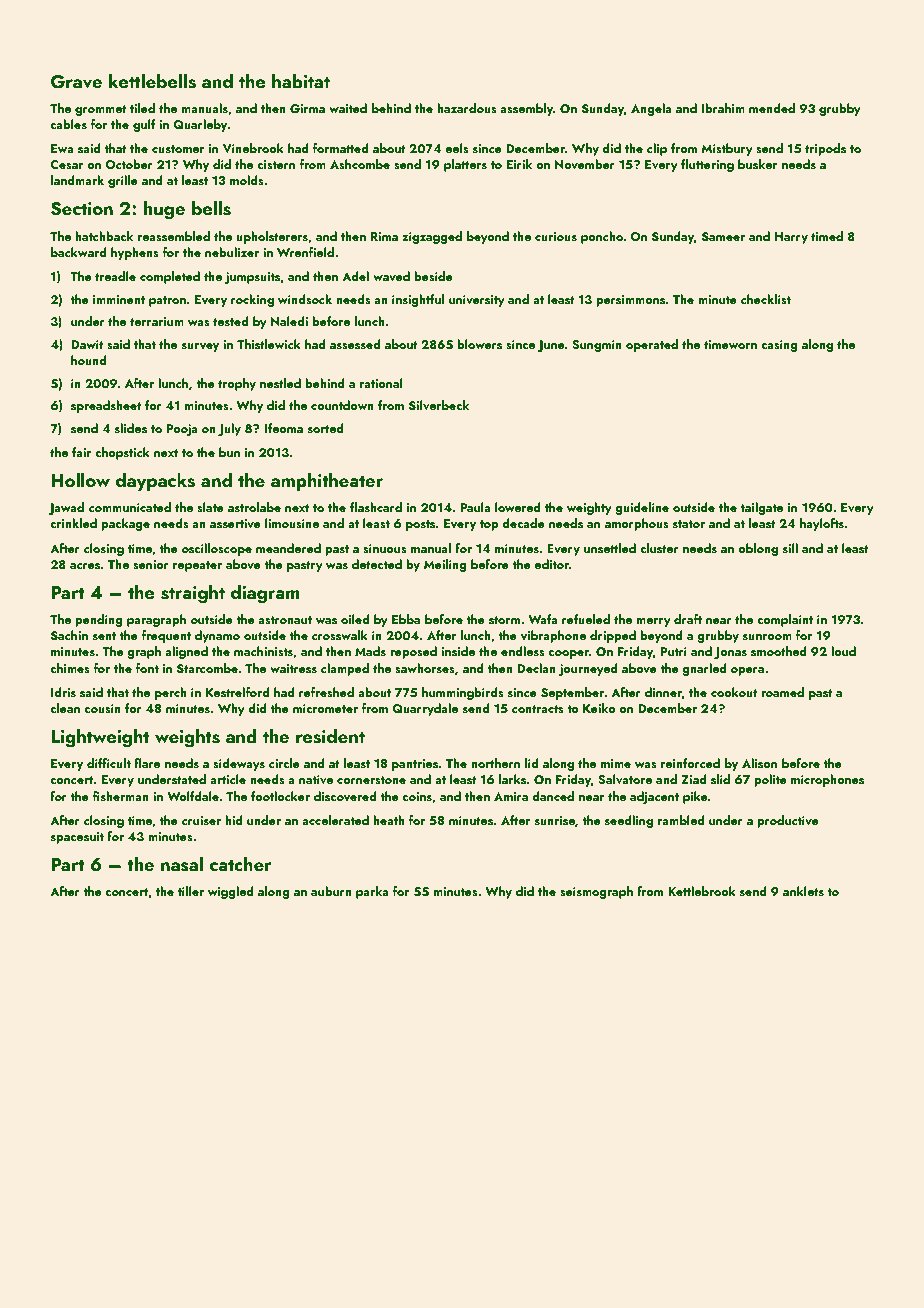  I want to click on assessed, so click(355, 344).
